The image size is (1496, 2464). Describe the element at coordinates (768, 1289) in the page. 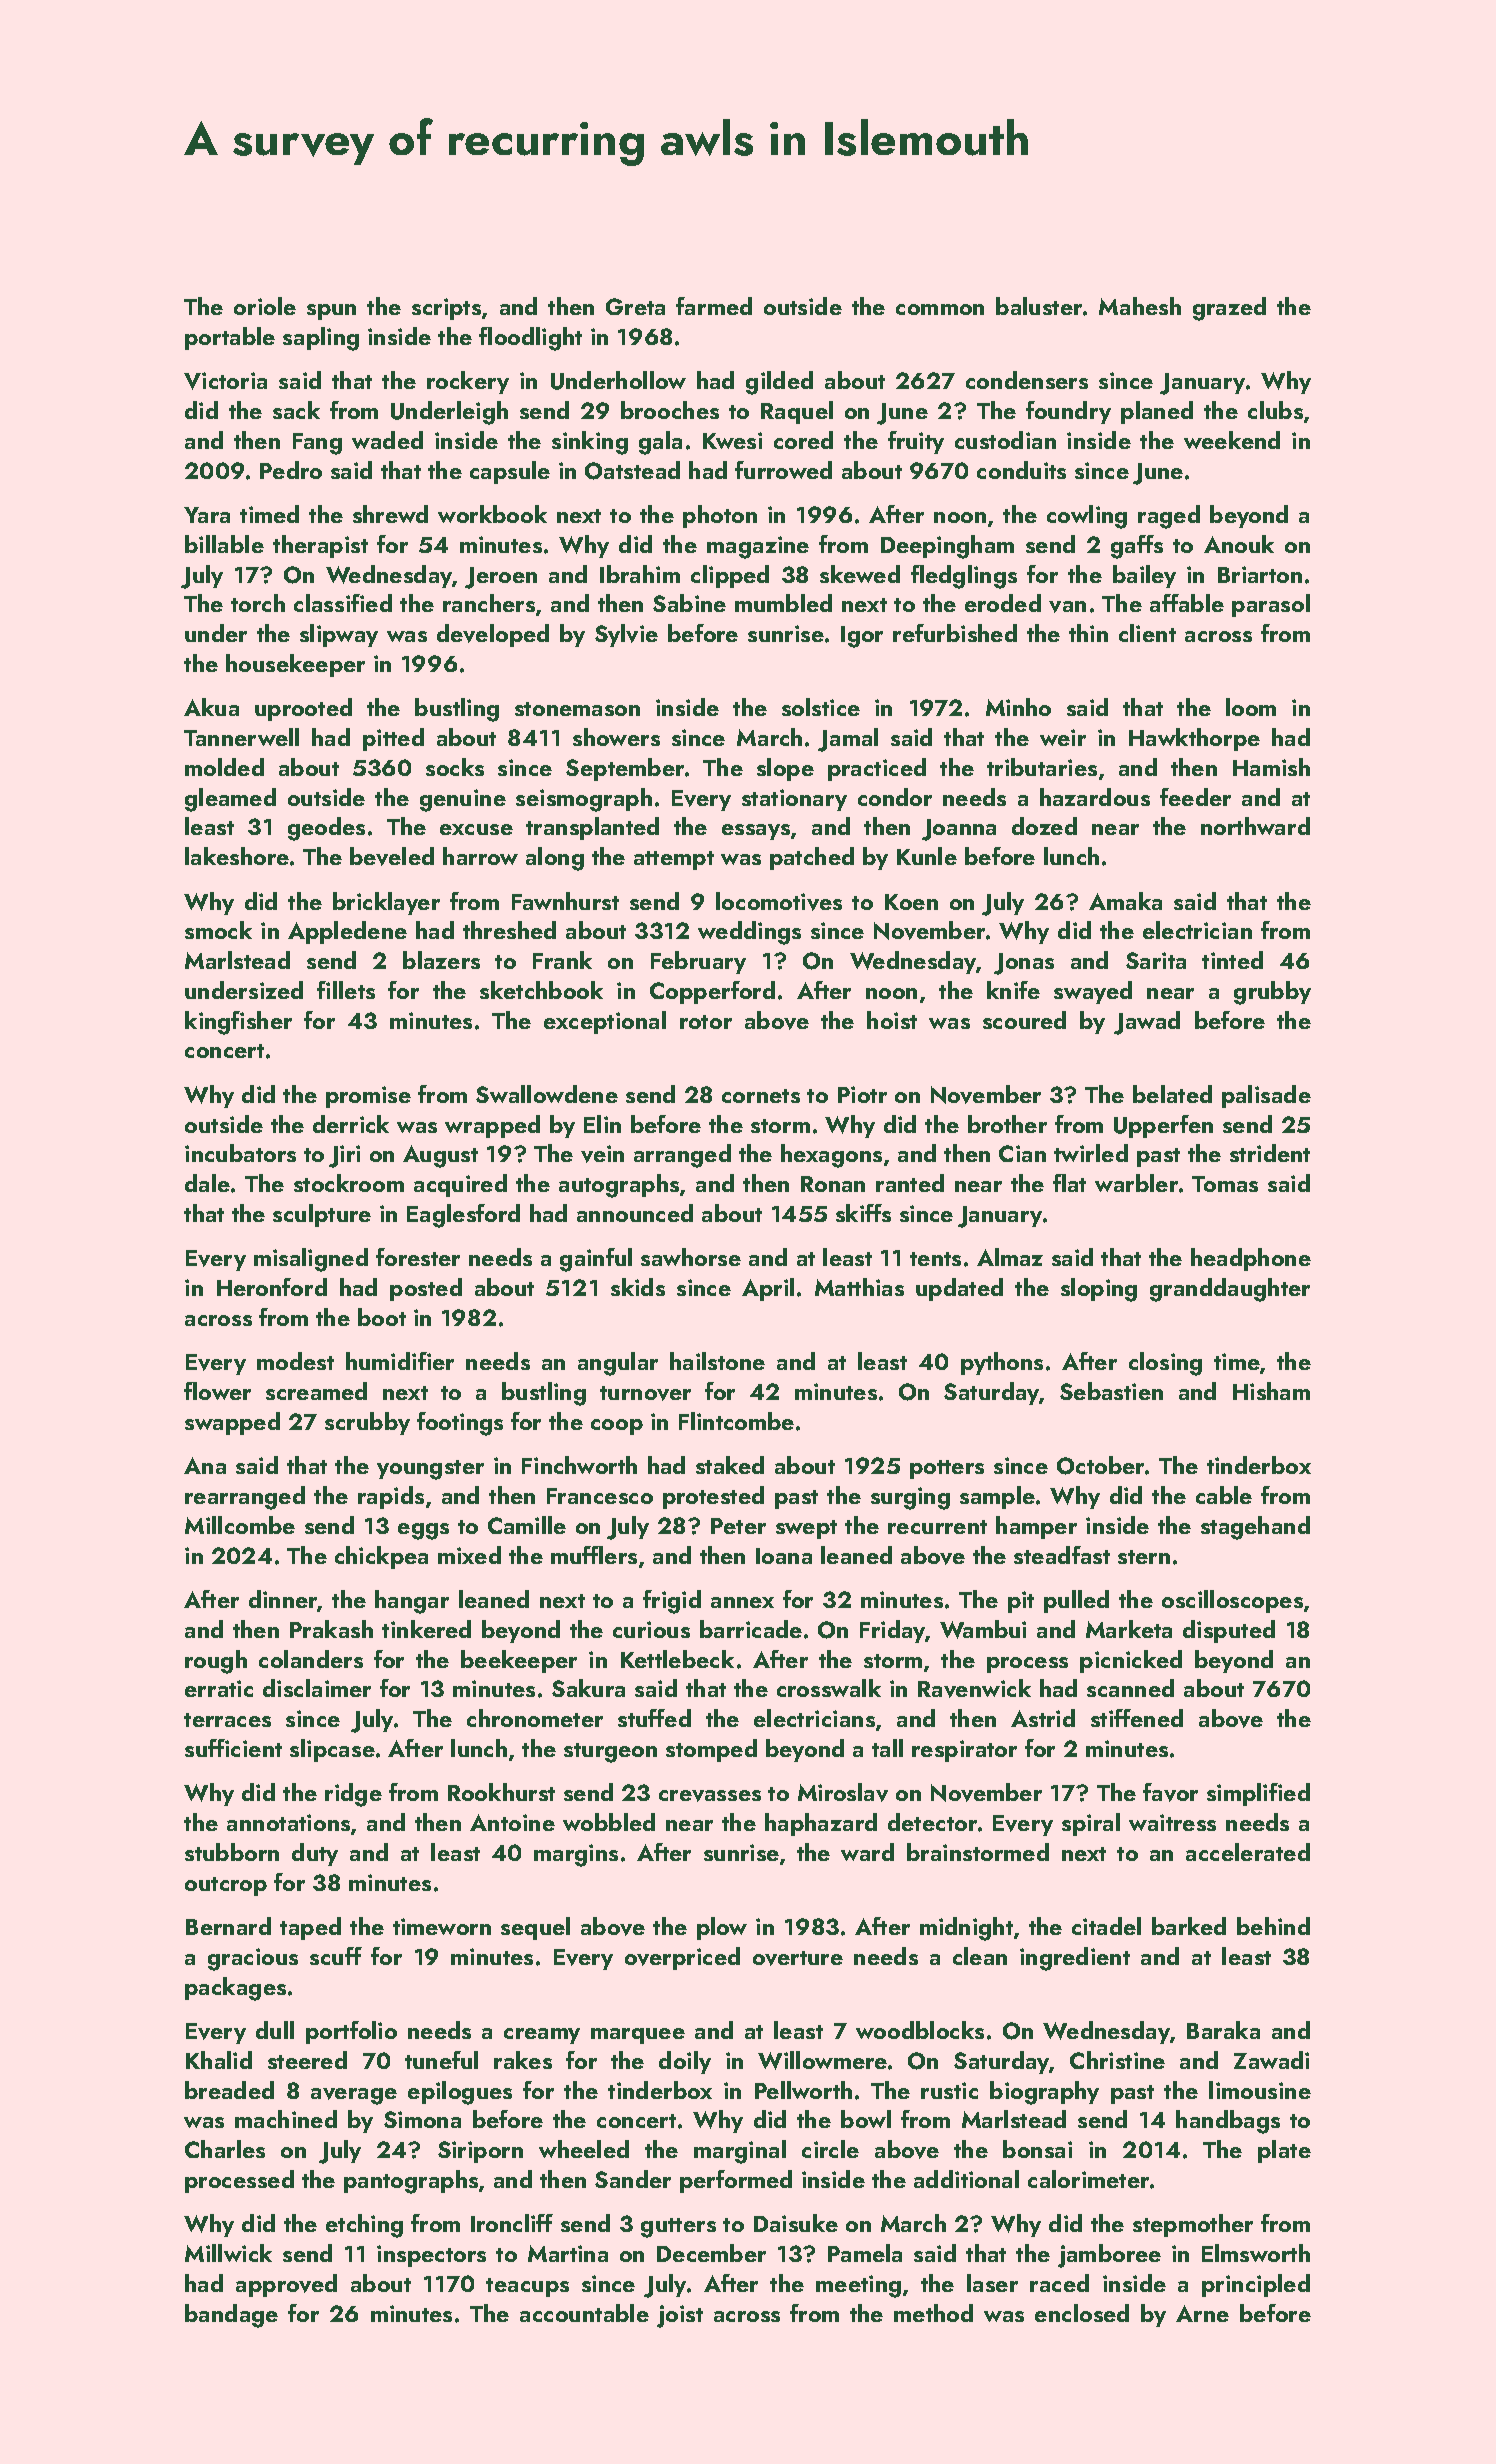

I see `April` at that location.
